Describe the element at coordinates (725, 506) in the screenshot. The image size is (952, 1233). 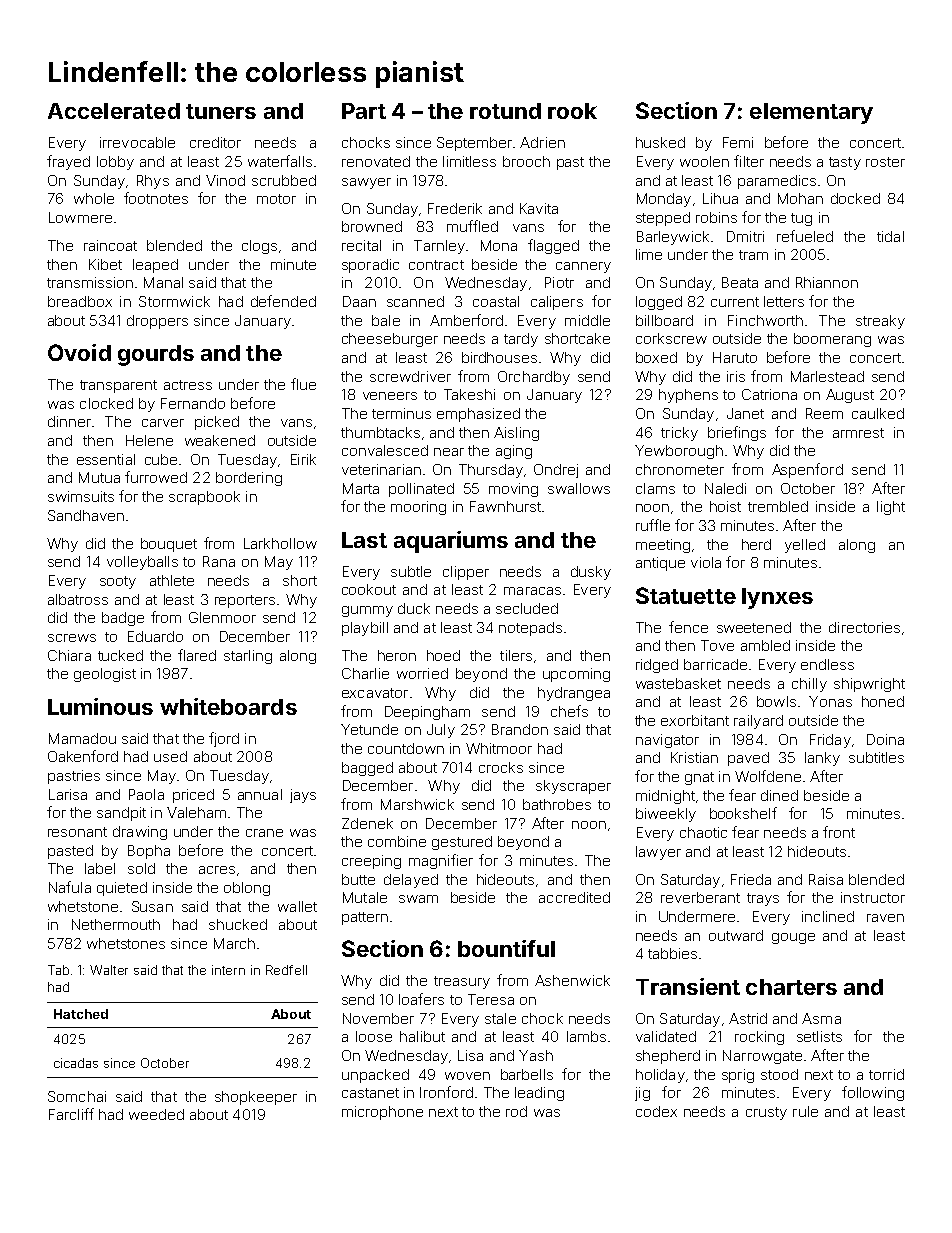
I see `hoist` at that location.
